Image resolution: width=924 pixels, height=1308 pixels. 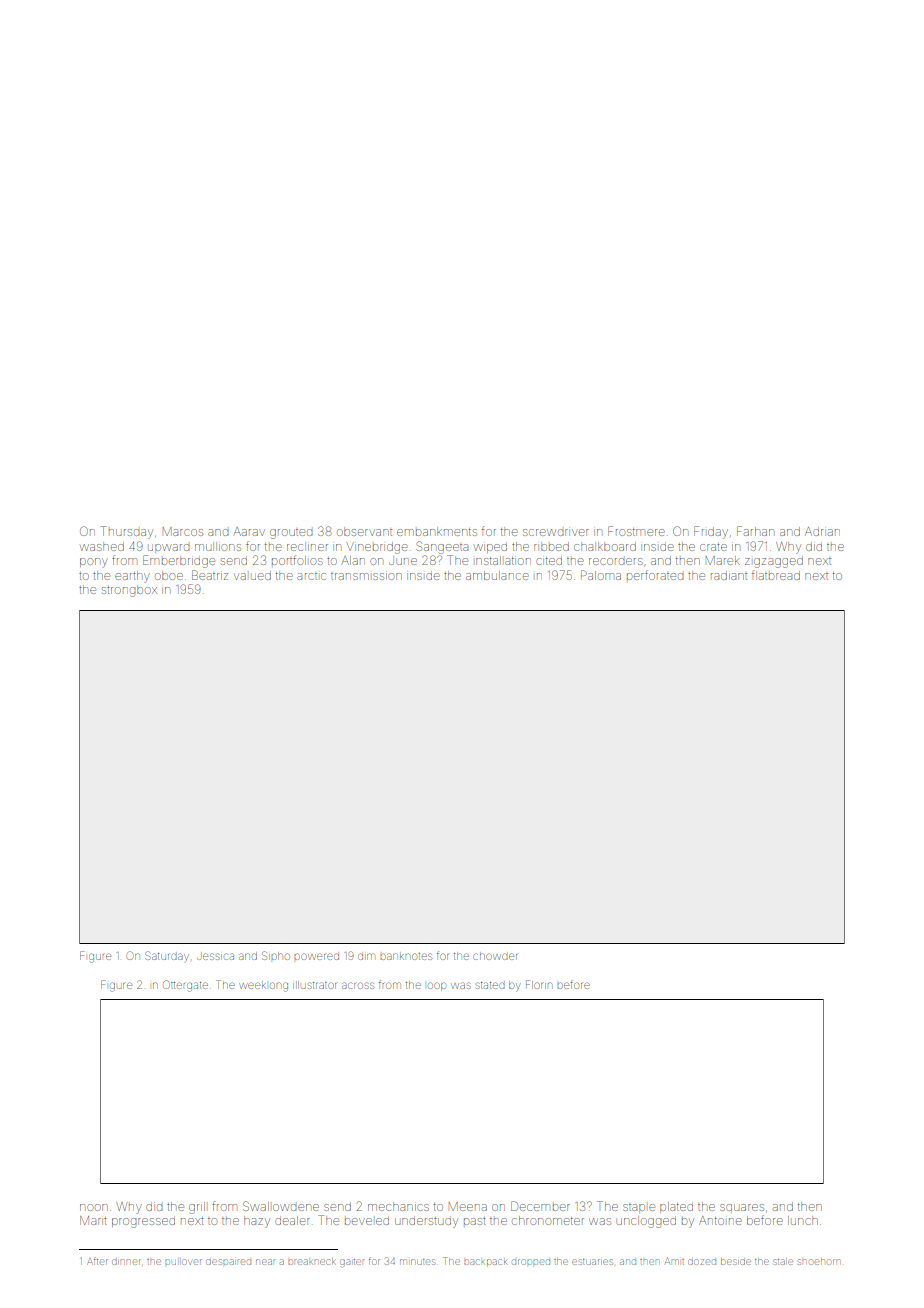 What do you see at coordinates (729, 575) in the screenshot?
I see `radiant` at bounding box center [729, 575].
